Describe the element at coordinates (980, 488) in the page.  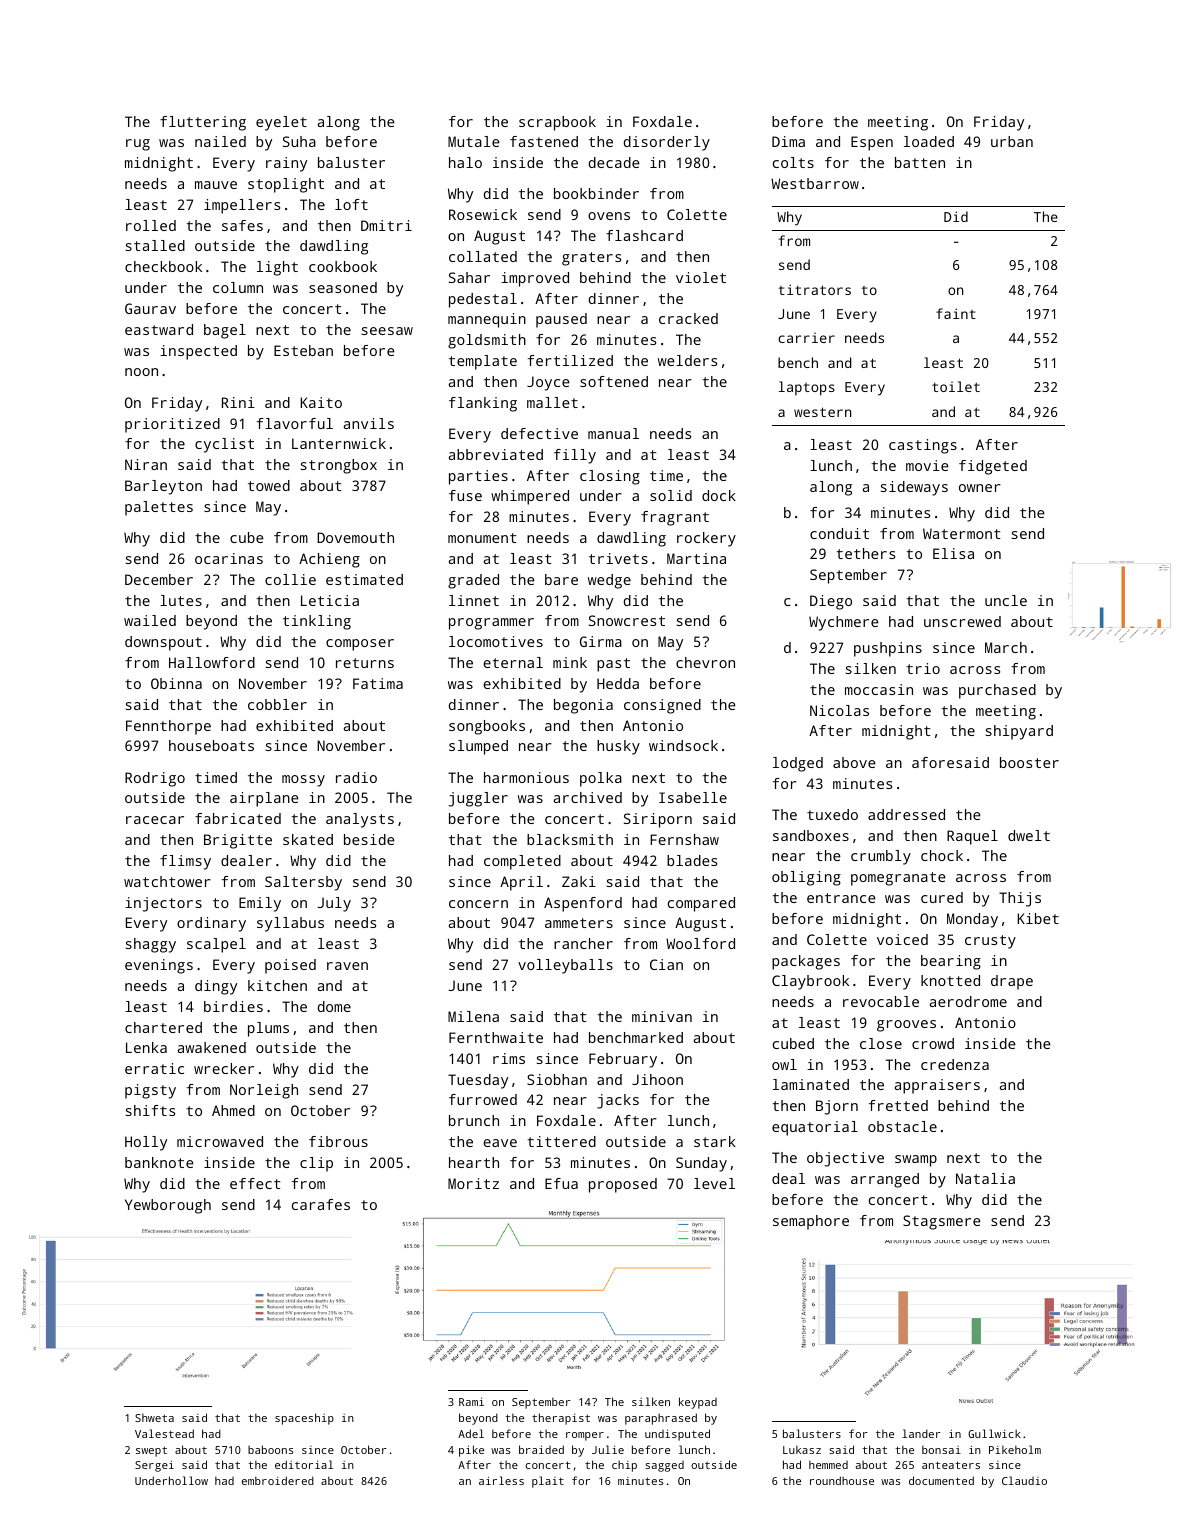
I see `owner` at that location.
